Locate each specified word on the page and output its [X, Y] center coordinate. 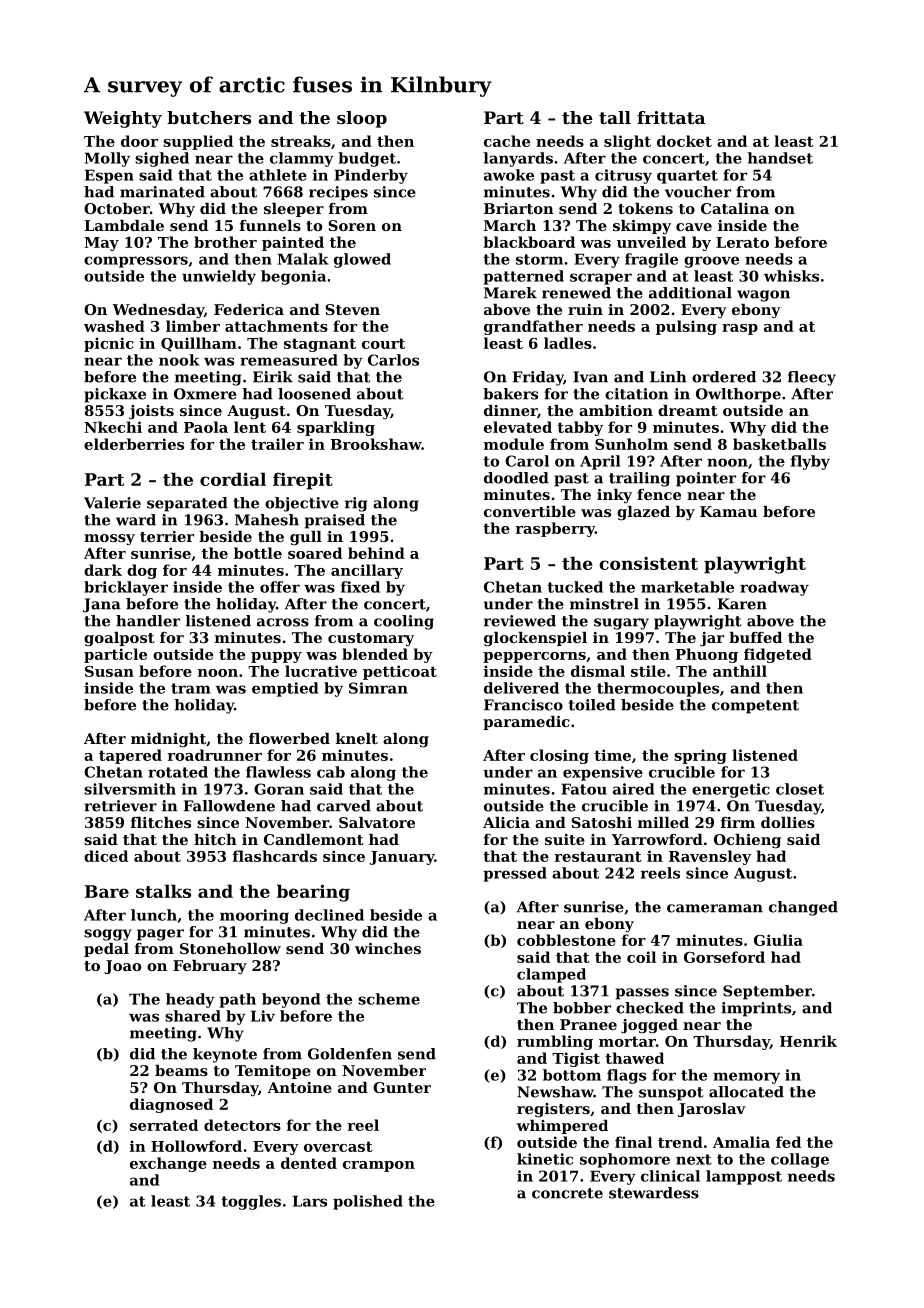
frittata [671, 117]
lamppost [744, 1177]
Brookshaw [375, 444]
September [767, 992]
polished [368, 1202]
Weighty [123, 119]
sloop [362, 119]
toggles [251, 1202]
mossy [109, 540]
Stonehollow [230, 948]
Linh [668, 377]
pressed [515, 874]
